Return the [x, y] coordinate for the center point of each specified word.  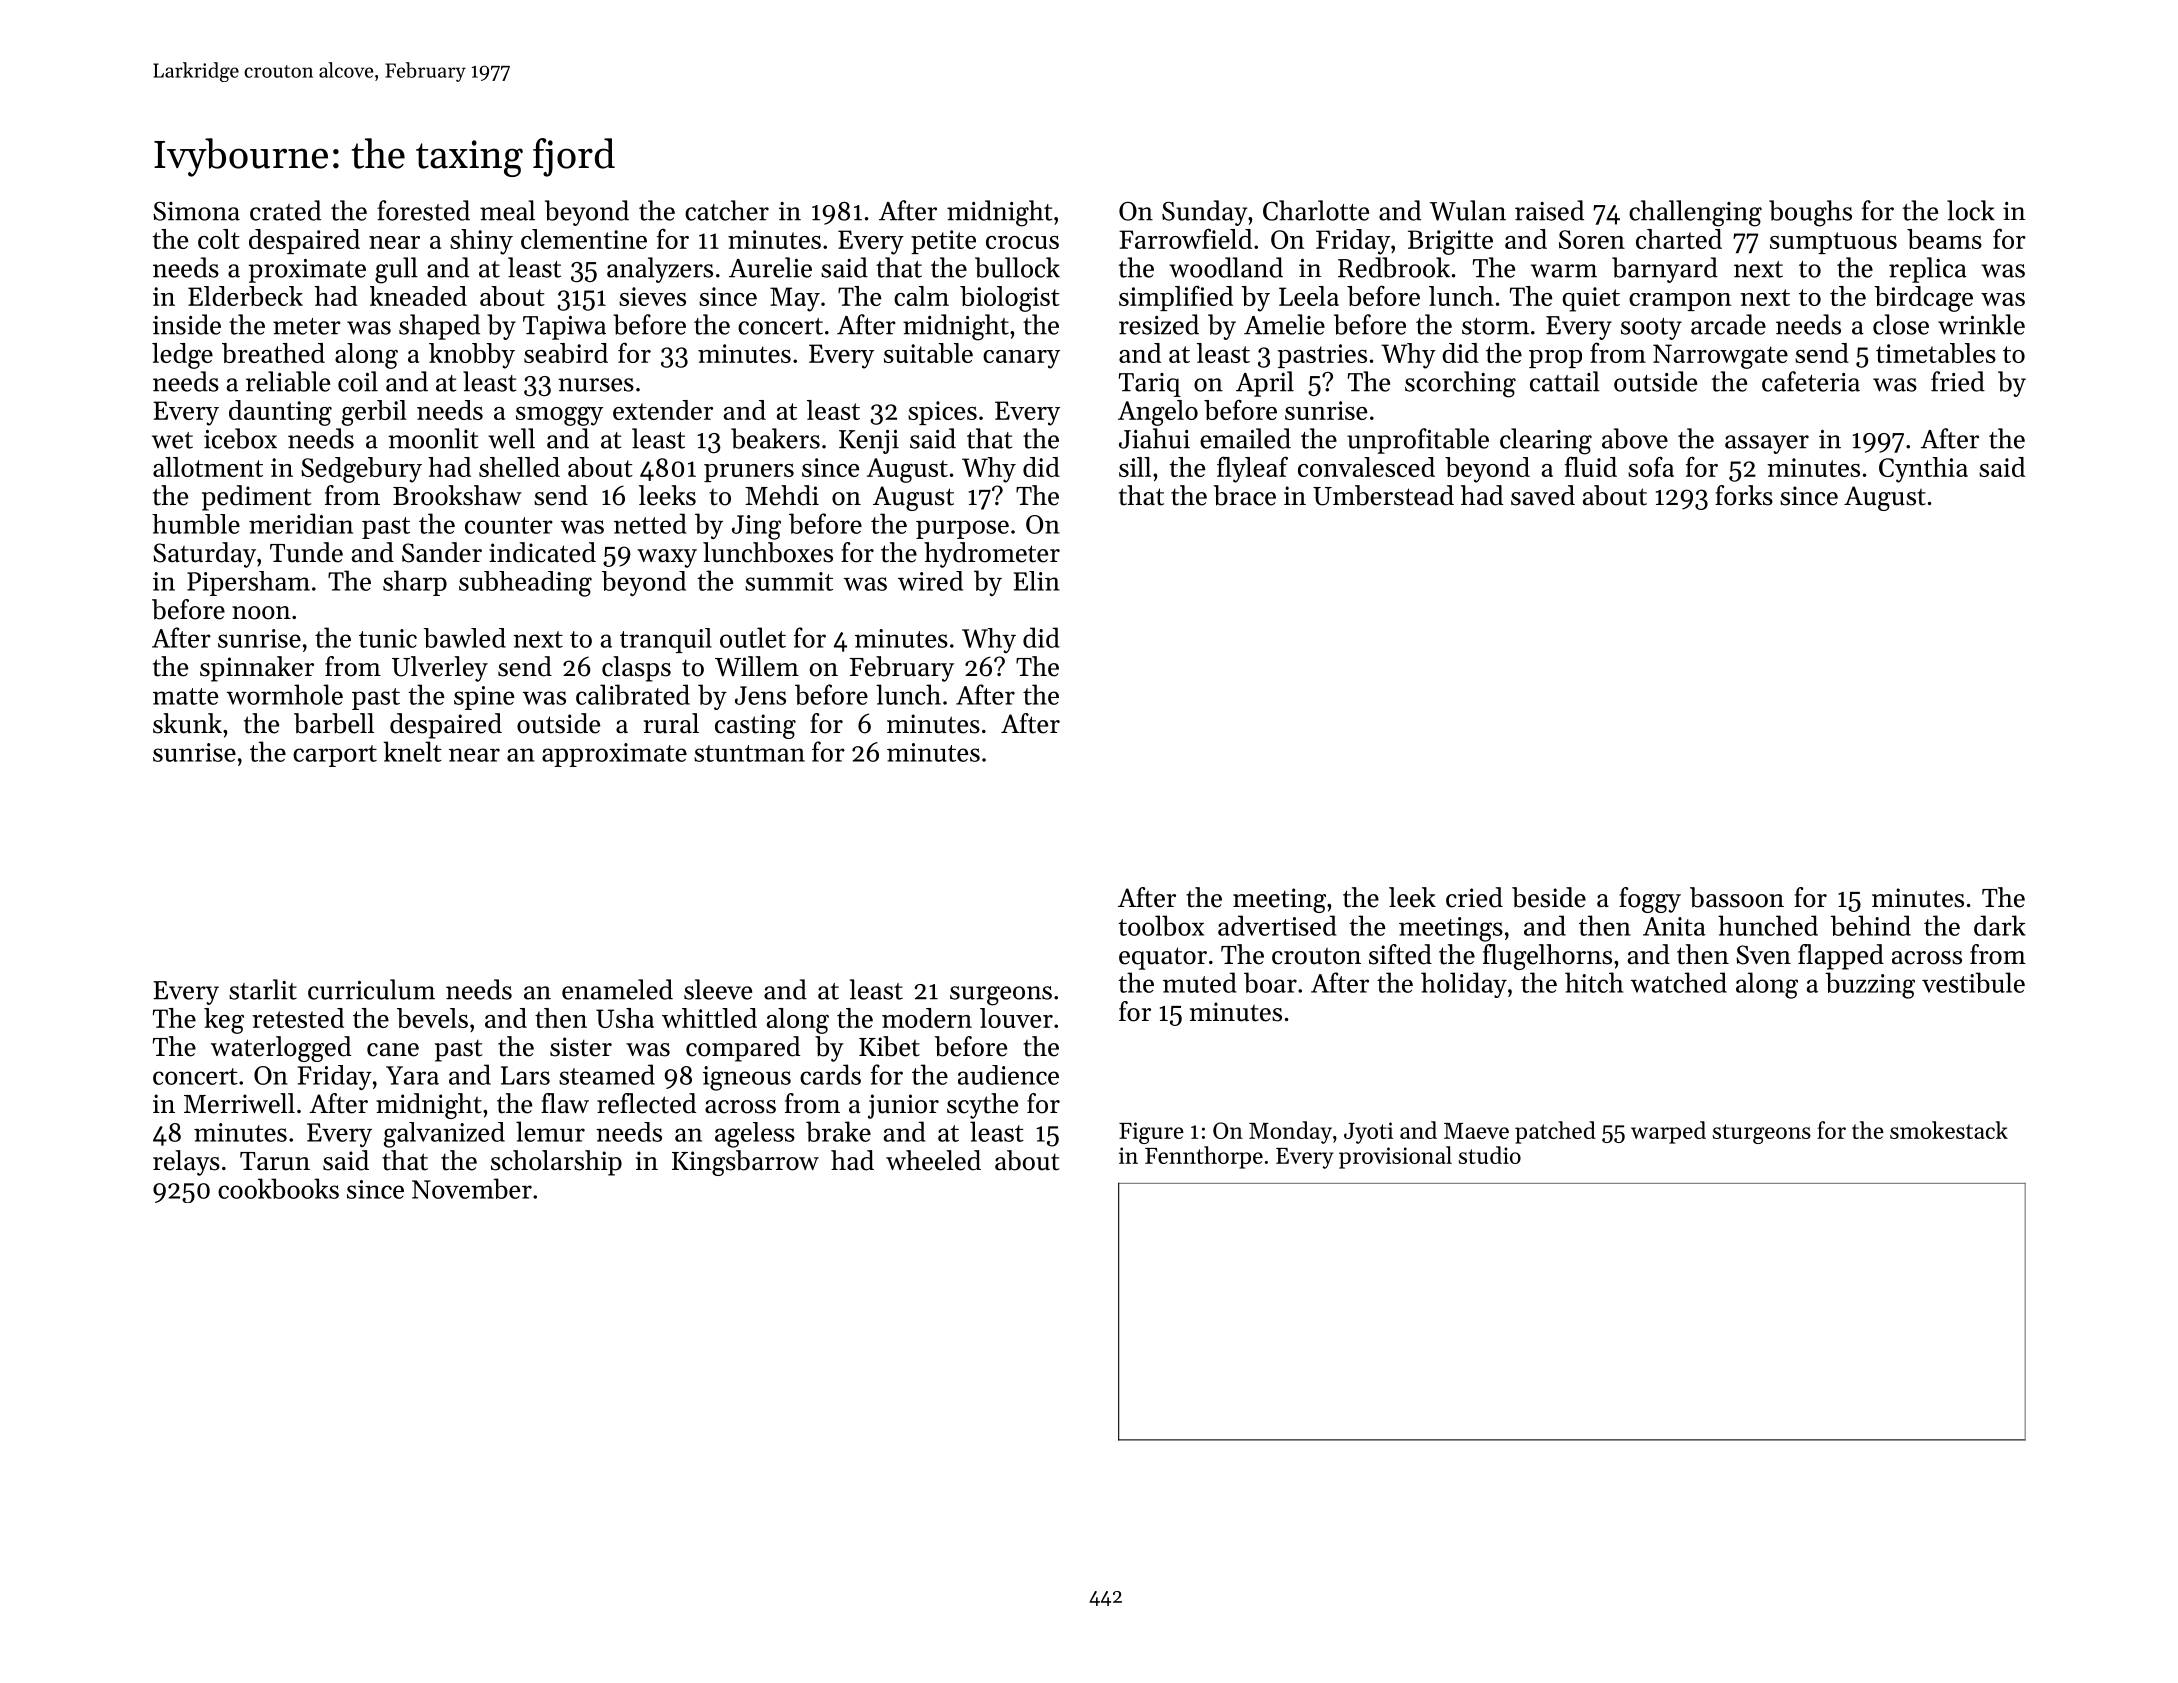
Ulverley [440, 669]
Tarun [275, 1161]
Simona [196, 211]
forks [1744, 495]
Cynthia [1923, 470]
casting [755, 726]
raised [1549, 210]
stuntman [749, 753]
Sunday [1204, 213]
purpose [962, 529]
